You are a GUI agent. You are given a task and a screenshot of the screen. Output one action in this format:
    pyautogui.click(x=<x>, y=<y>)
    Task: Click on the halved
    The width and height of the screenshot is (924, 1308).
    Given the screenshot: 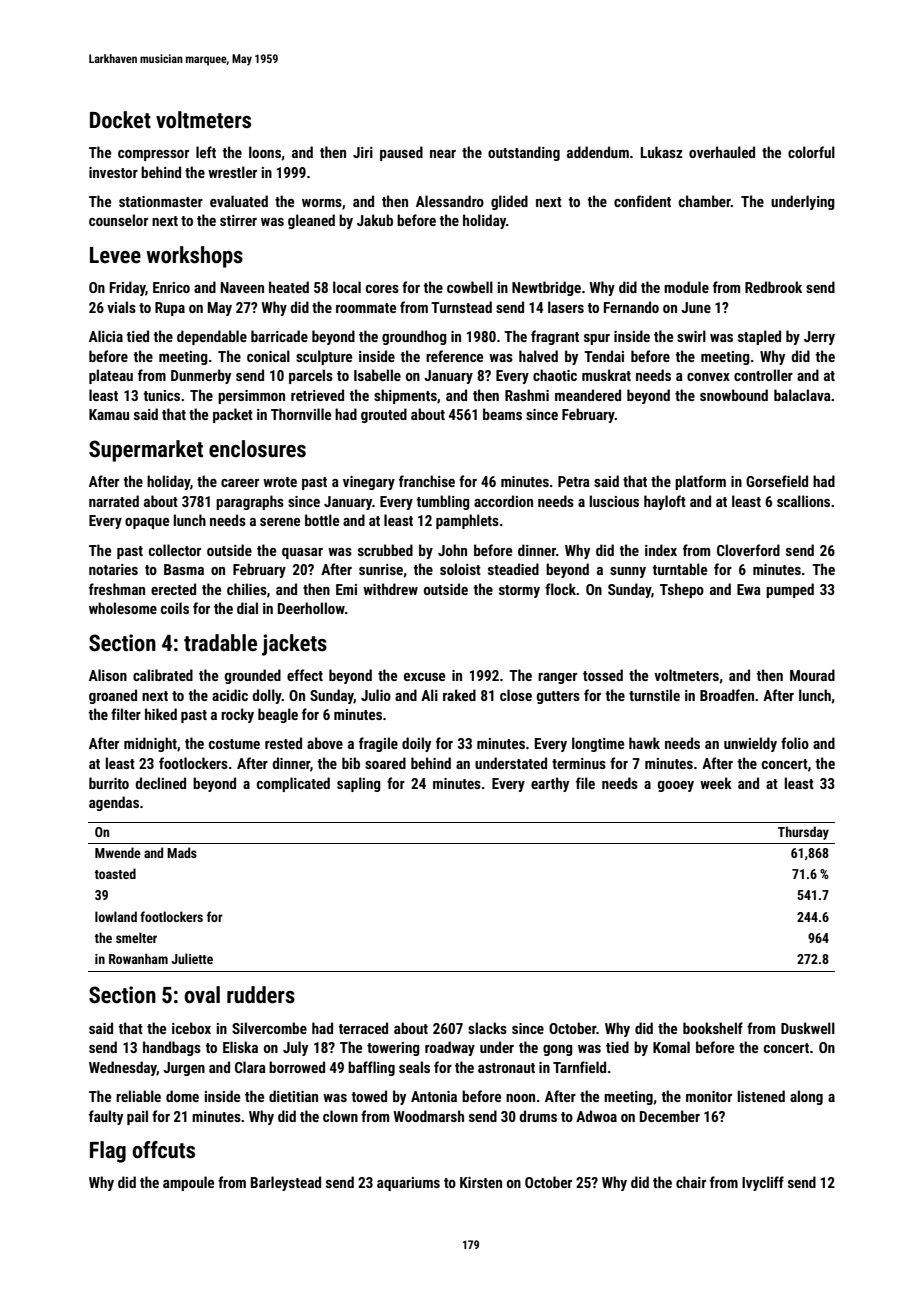 What is the action you would take?
    pyautogui.click(x=538, y=356)
